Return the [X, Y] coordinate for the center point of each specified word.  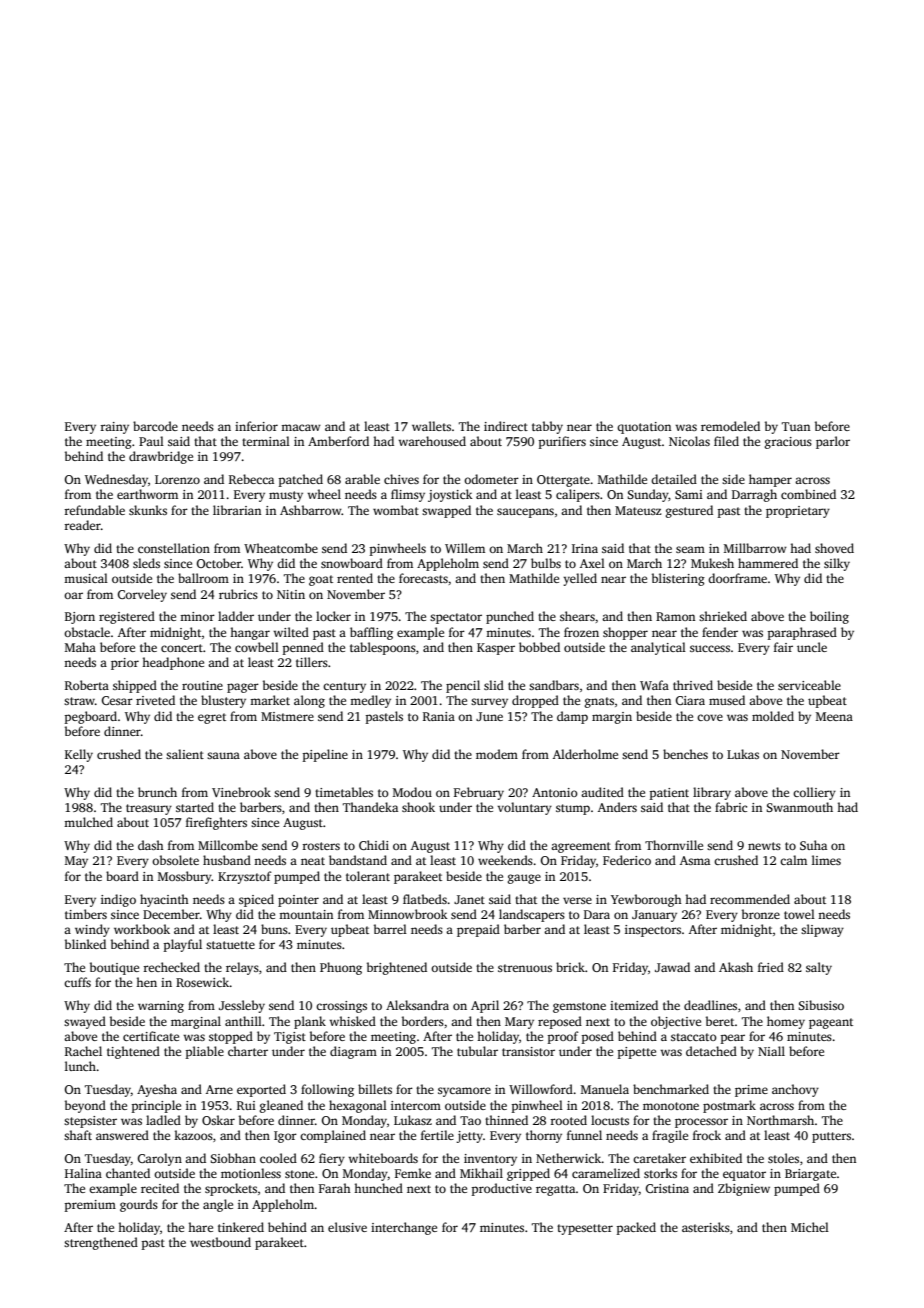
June [489, 716]
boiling [829, 617]
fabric [731, 807]
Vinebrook [241, 792]
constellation [174, 548]
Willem [465, 548]
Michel [810, 1227]
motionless [251, 1173]
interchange [404, 1228]
